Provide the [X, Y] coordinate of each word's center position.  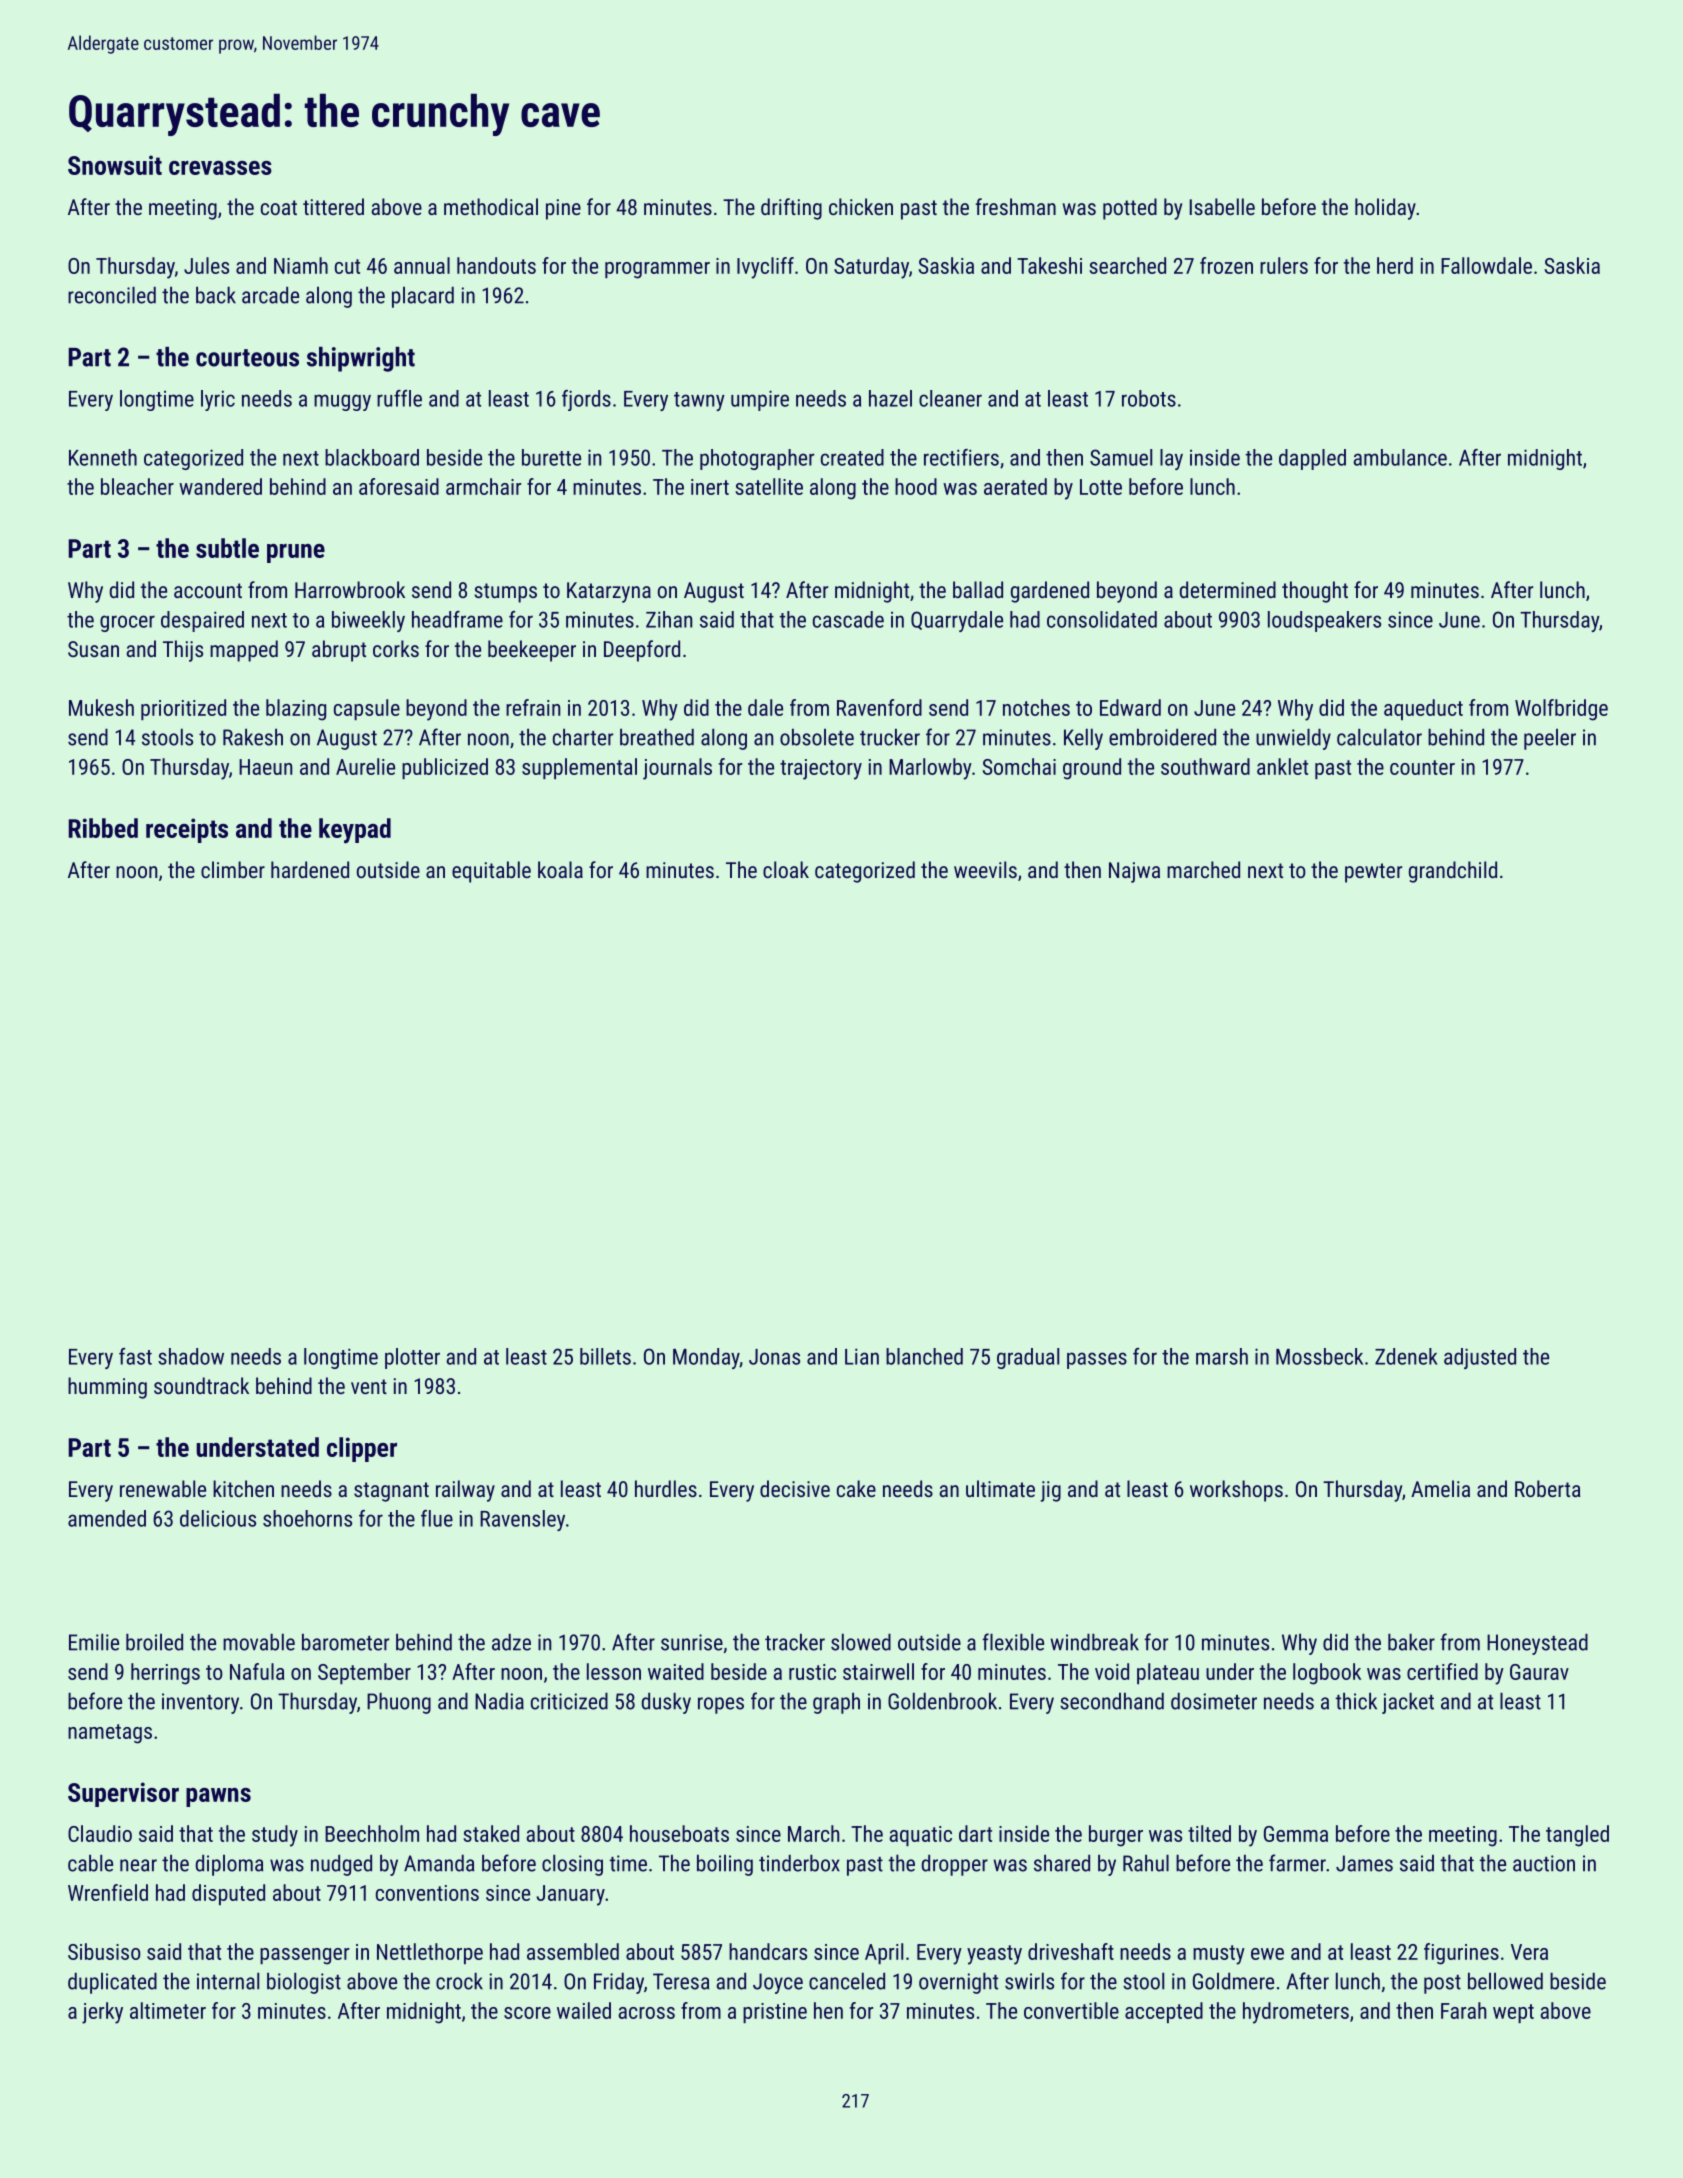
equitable [491, 872]
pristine [775, 2013]
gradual [1028, 1358]
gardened [1050, 592]
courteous [247, 358]
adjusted [1480, 1358]
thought [1315, 592]
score [527, 2013]
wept [1513, 2013]
